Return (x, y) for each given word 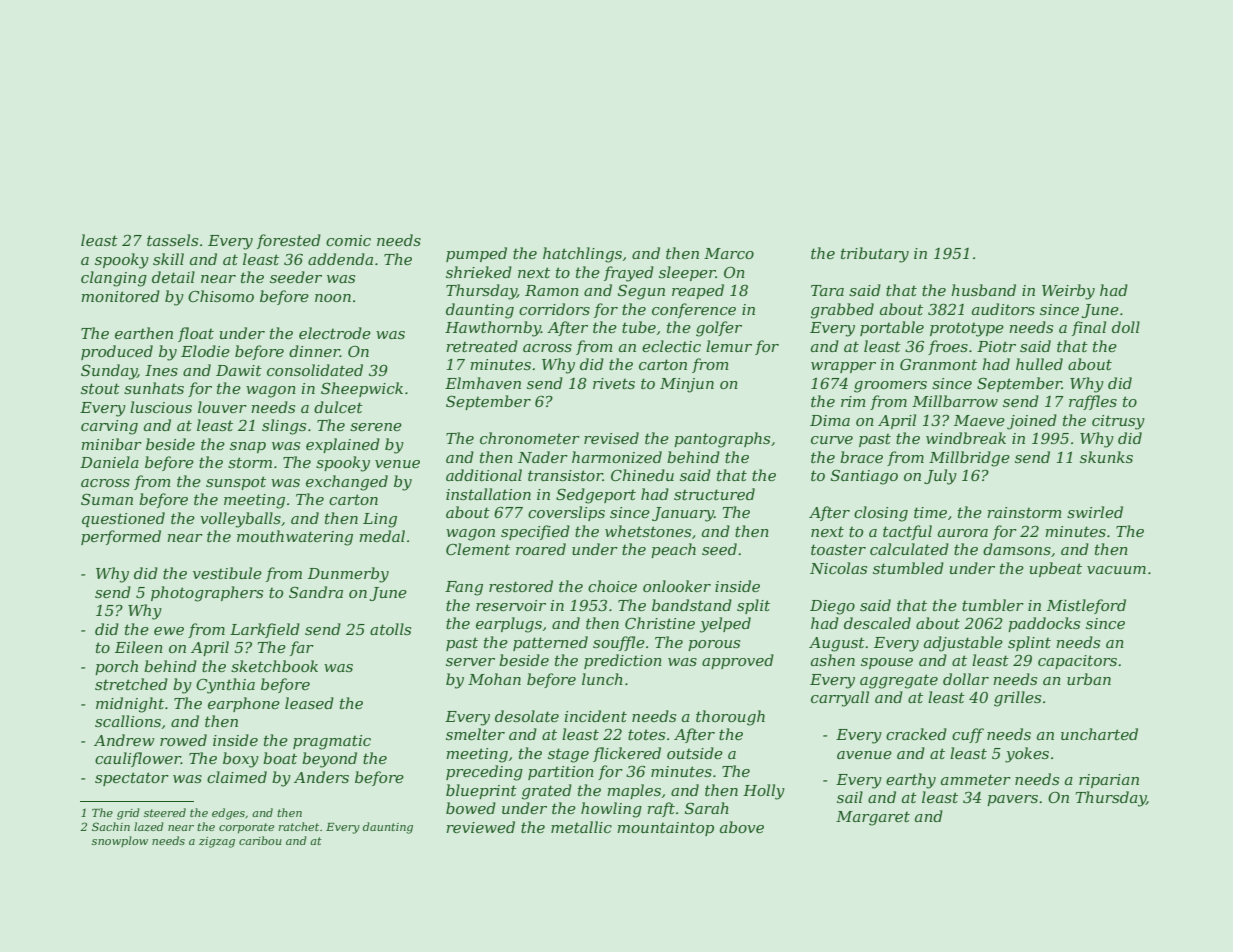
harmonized (617, 457)
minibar (111, 444)
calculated (909, 549)
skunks (1106, 457)
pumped (476, 254)
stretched (131, 684)
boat (280, 758)
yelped (725, 625)
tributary (875, 255)
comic (348, 240)
